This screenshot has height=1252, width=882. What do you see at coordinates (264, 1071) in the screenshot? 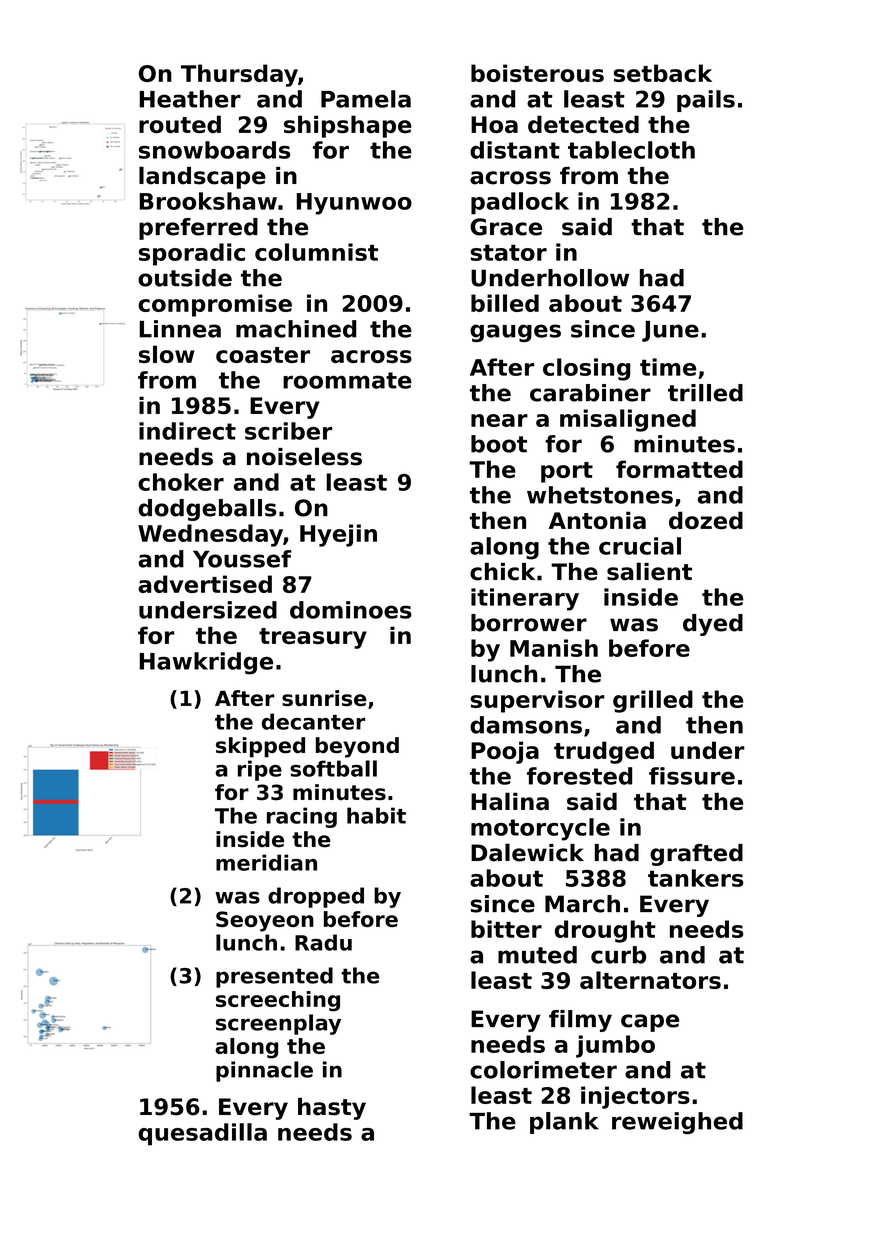
I see `pinnacle` at bounding box center [264, 1071].
